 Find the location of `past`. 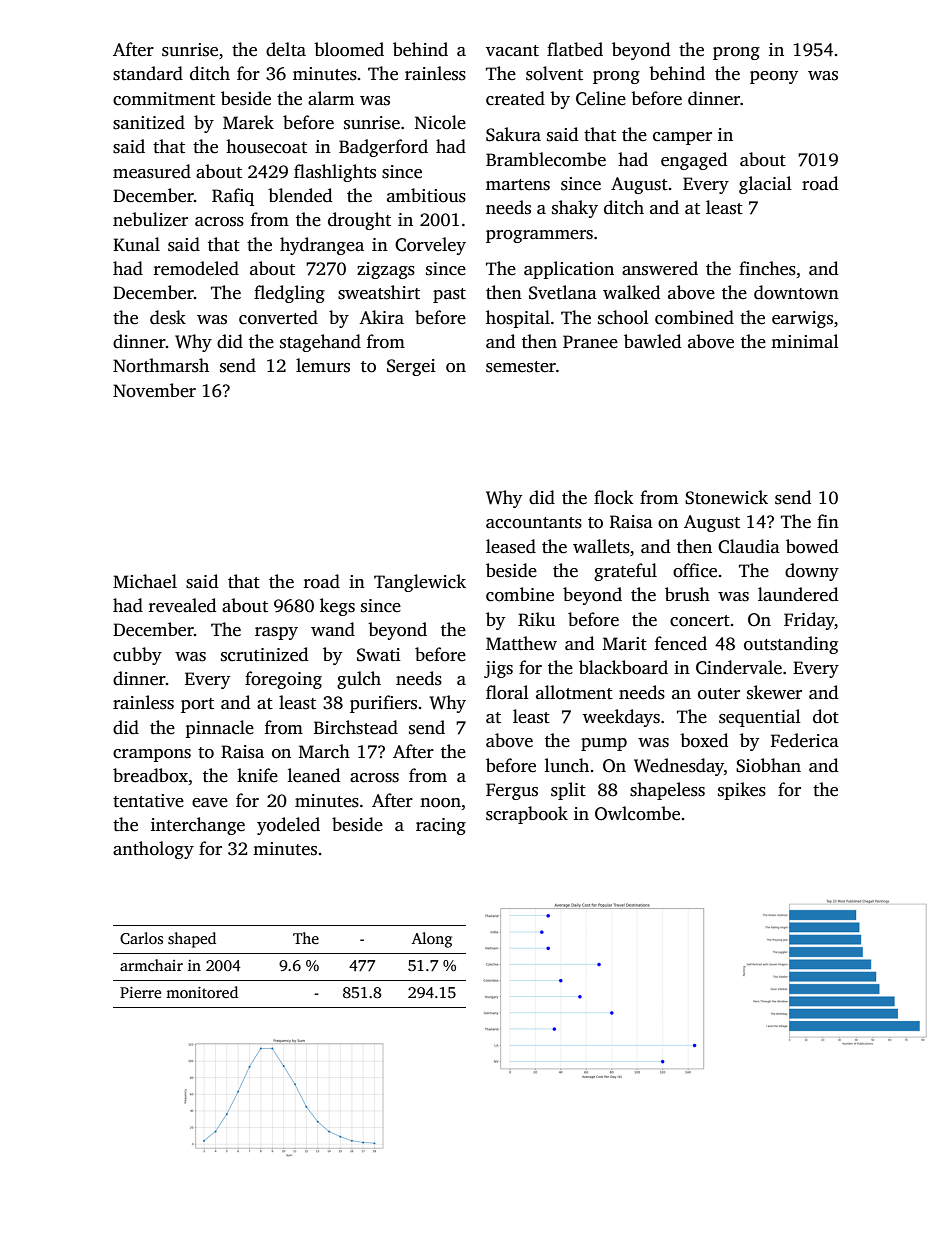

past is located at coordinates (449, 295).
